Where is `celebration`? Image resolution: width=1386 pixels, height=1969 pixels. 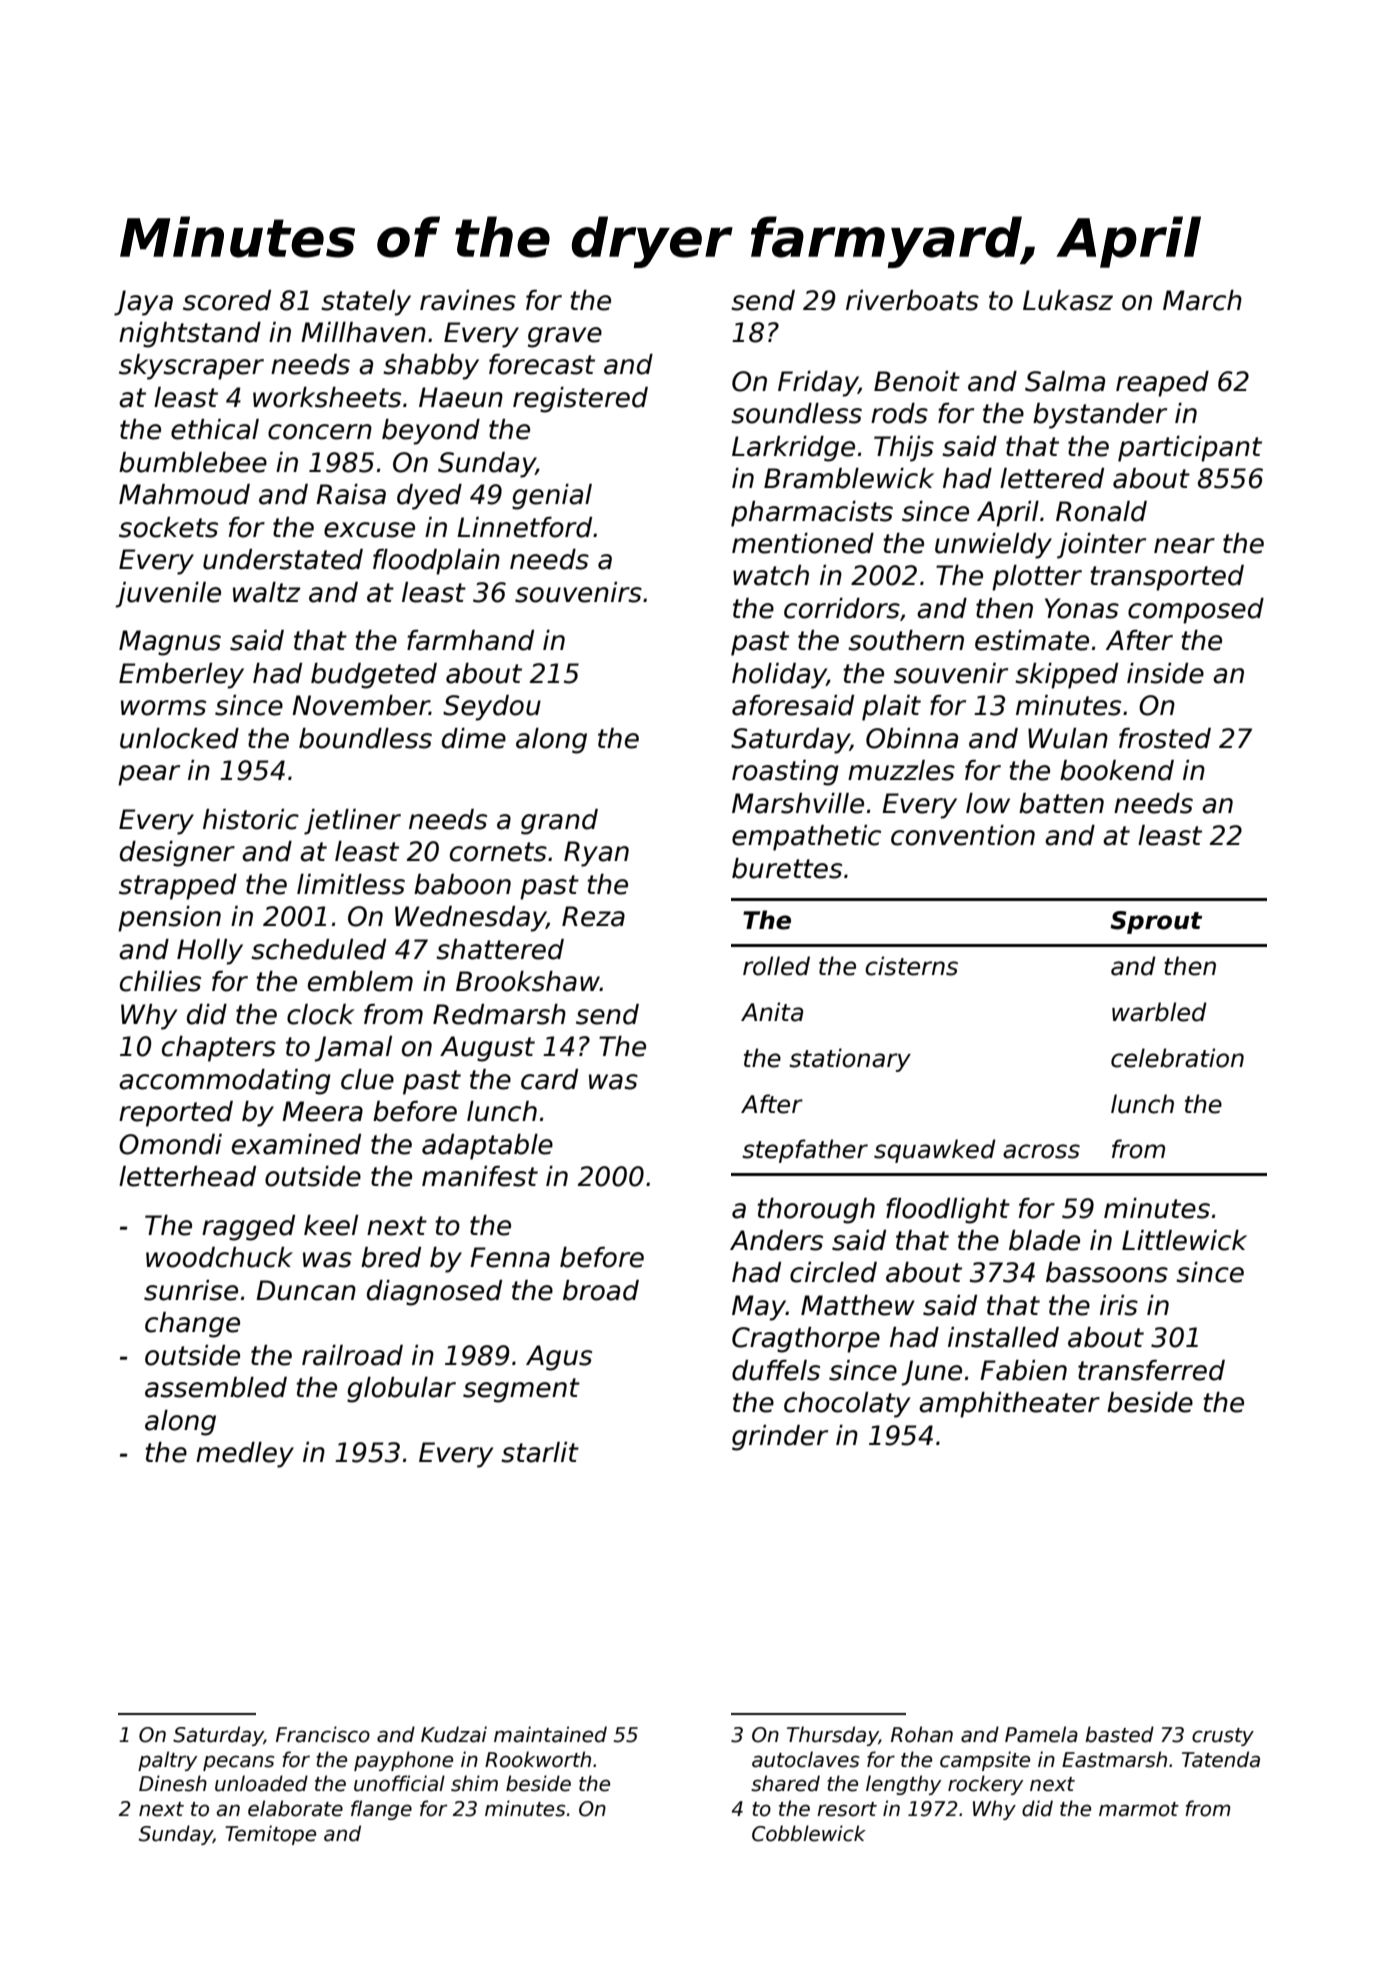
celebration is located at coordinates (1177, 1058).
